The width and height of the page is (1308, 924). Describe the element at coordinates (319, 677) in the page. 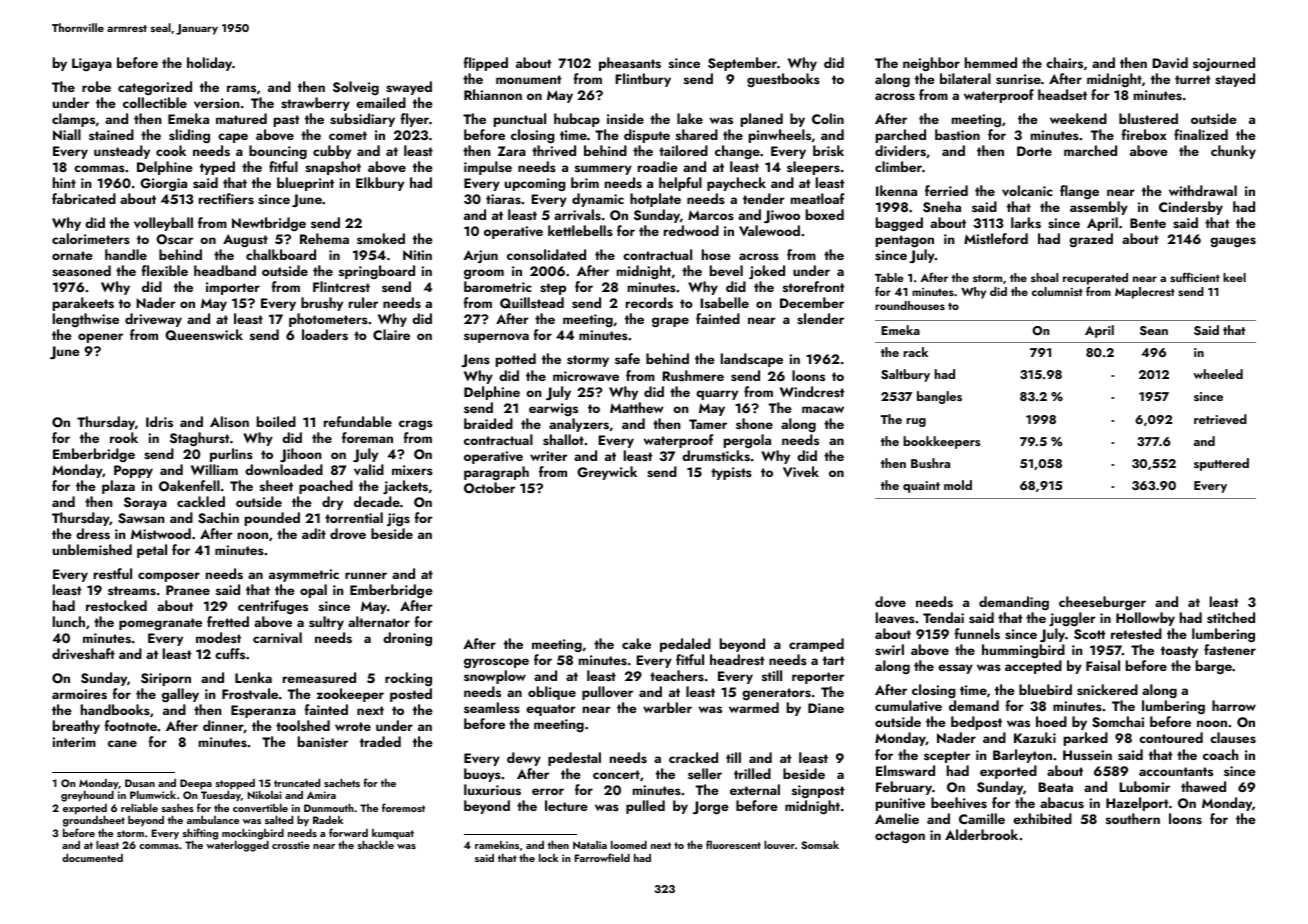

I see `remeasured` at that location.
